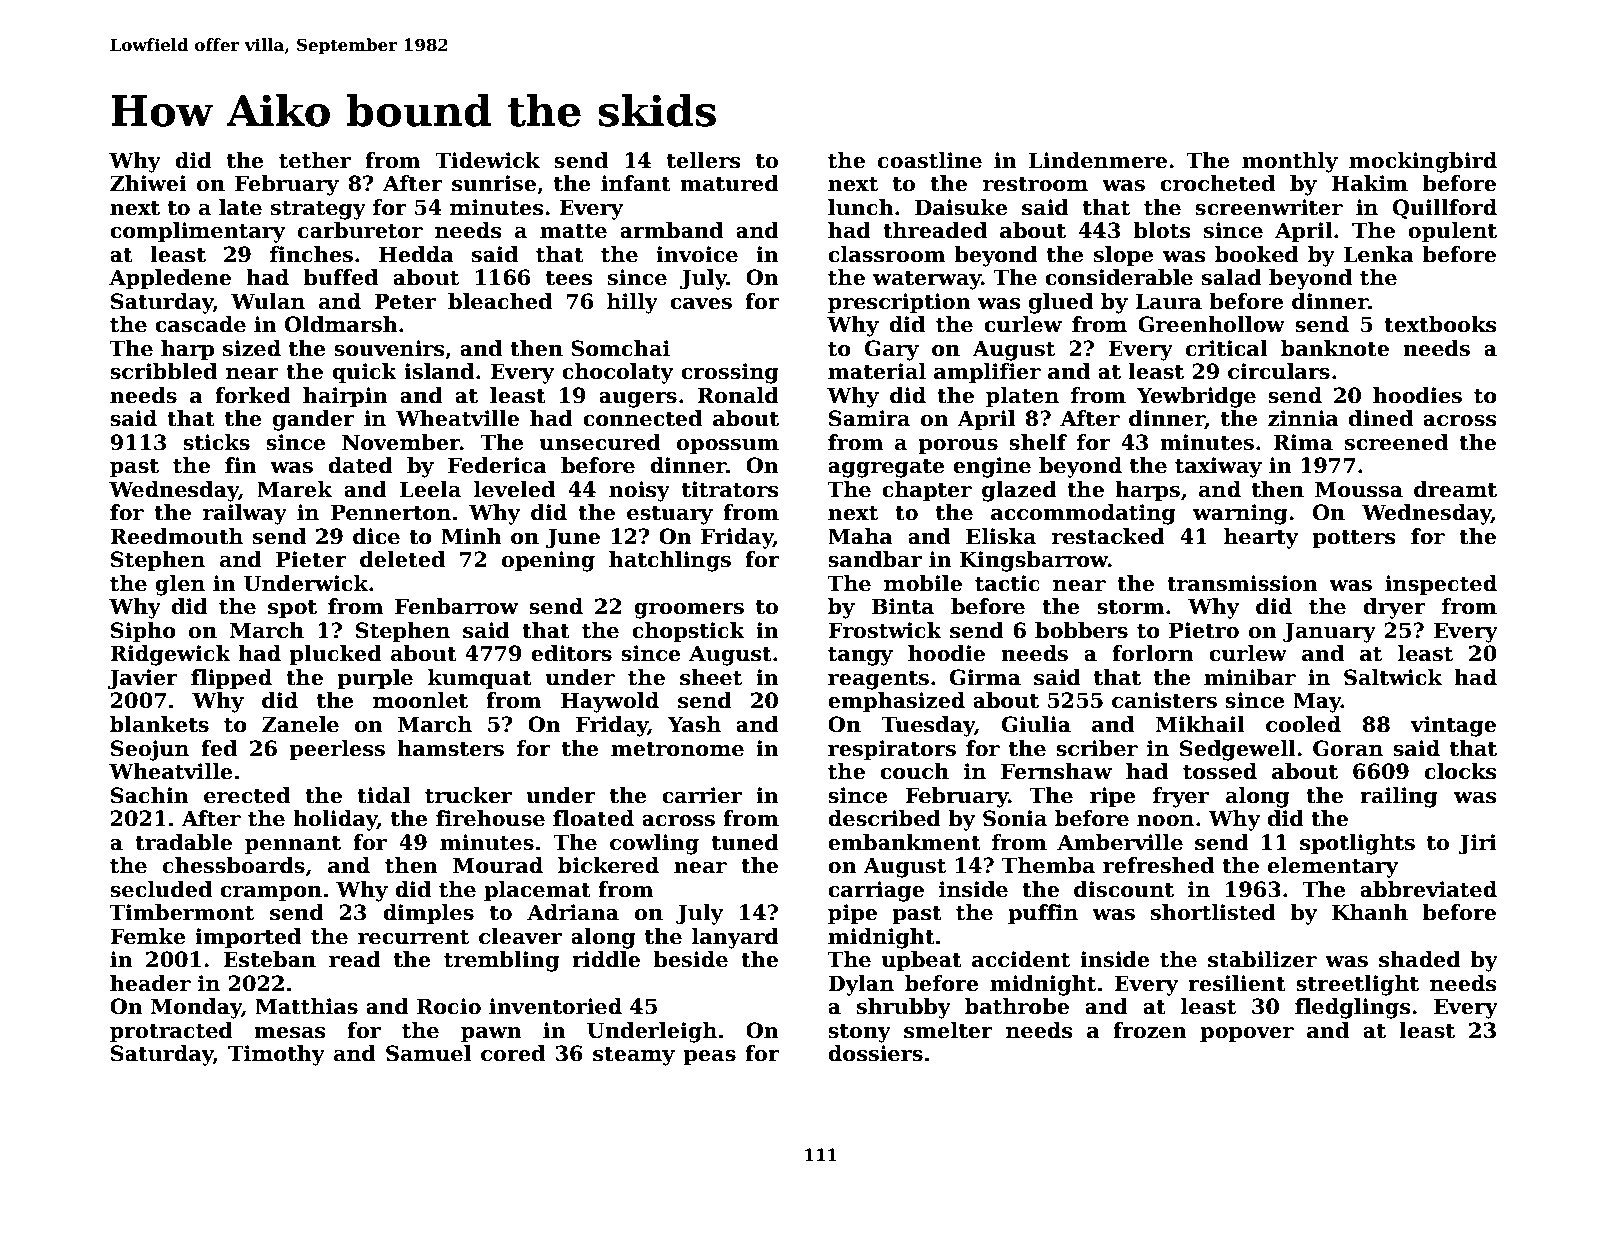  Describe the element at coordinates (735, 938) in the document. I see `lanyard` at that location.
